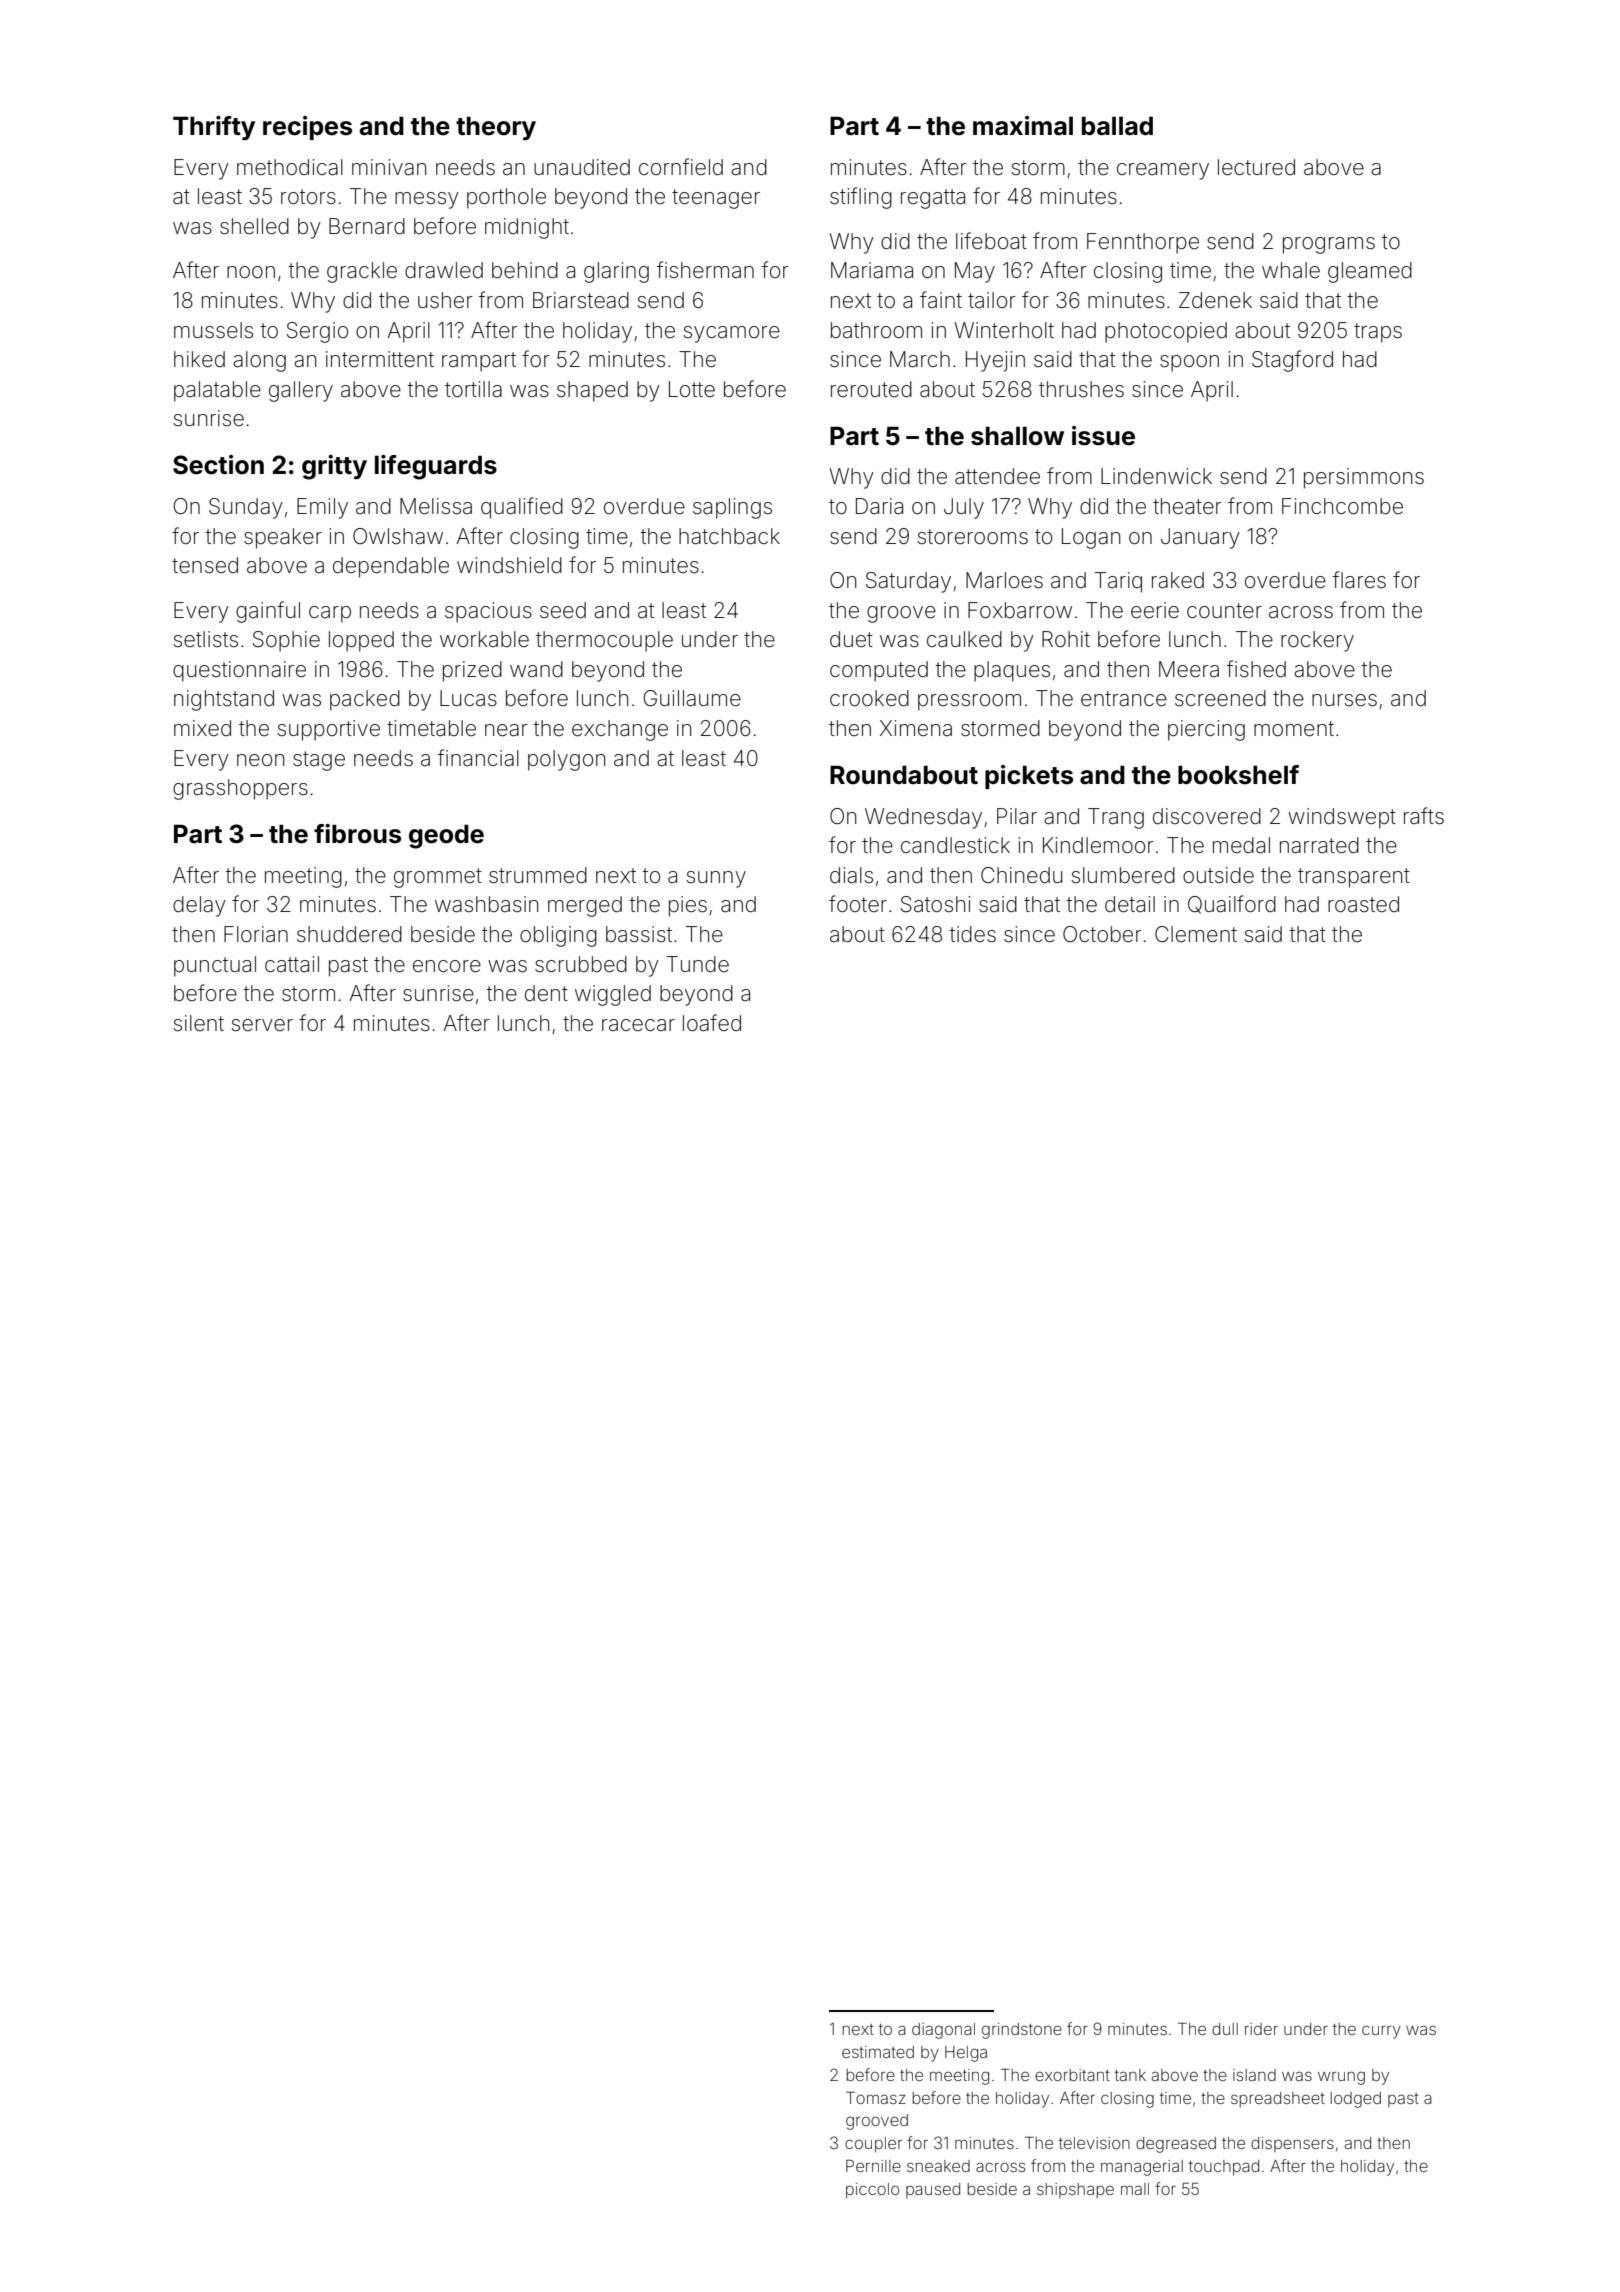 This screenshot has width=1620, height=2292. I want to click on piccolo, so click(872, 2191).
